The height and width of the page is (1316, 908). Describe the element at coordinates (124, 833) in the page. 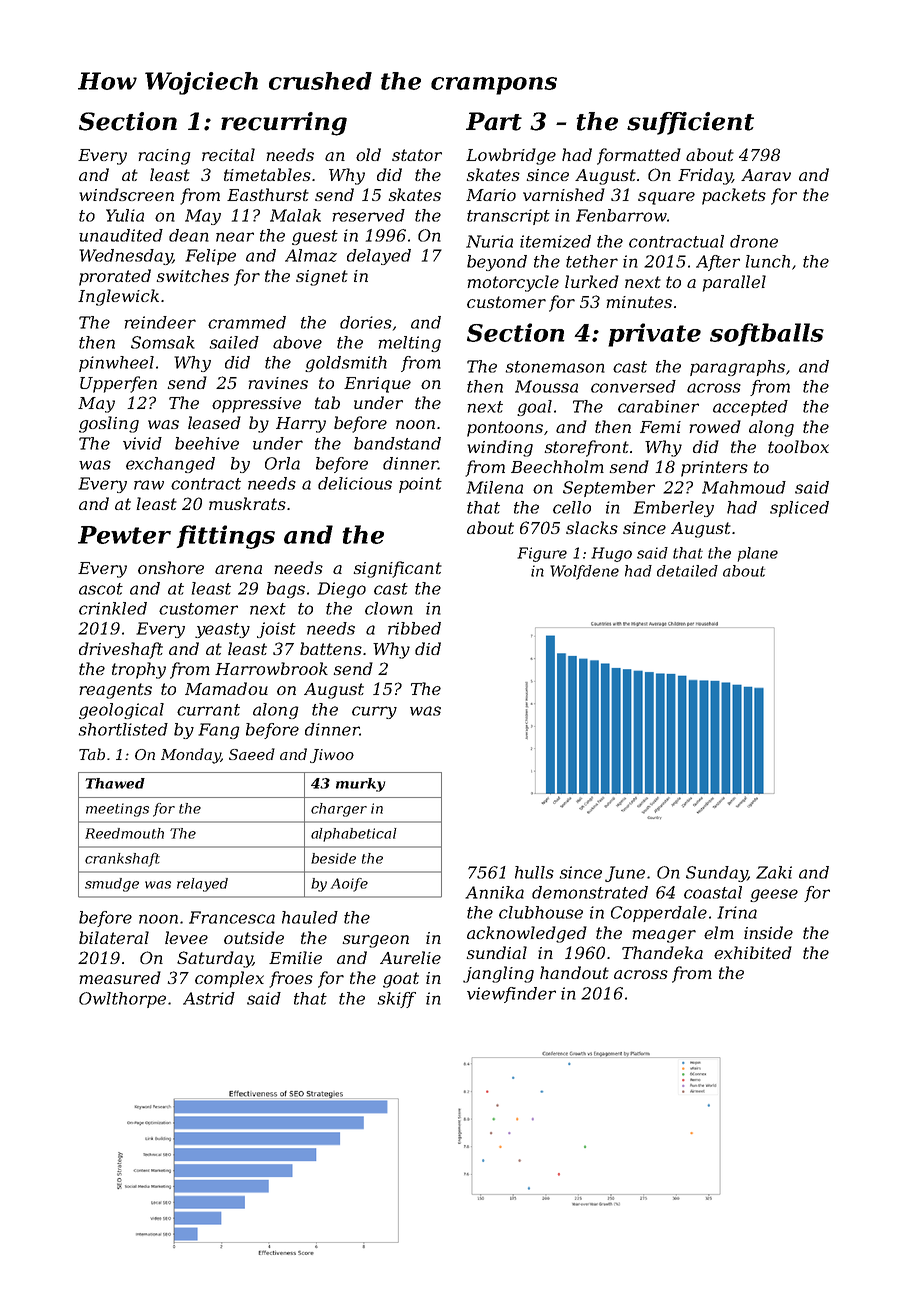

I see `Reedmouth` at that location.
